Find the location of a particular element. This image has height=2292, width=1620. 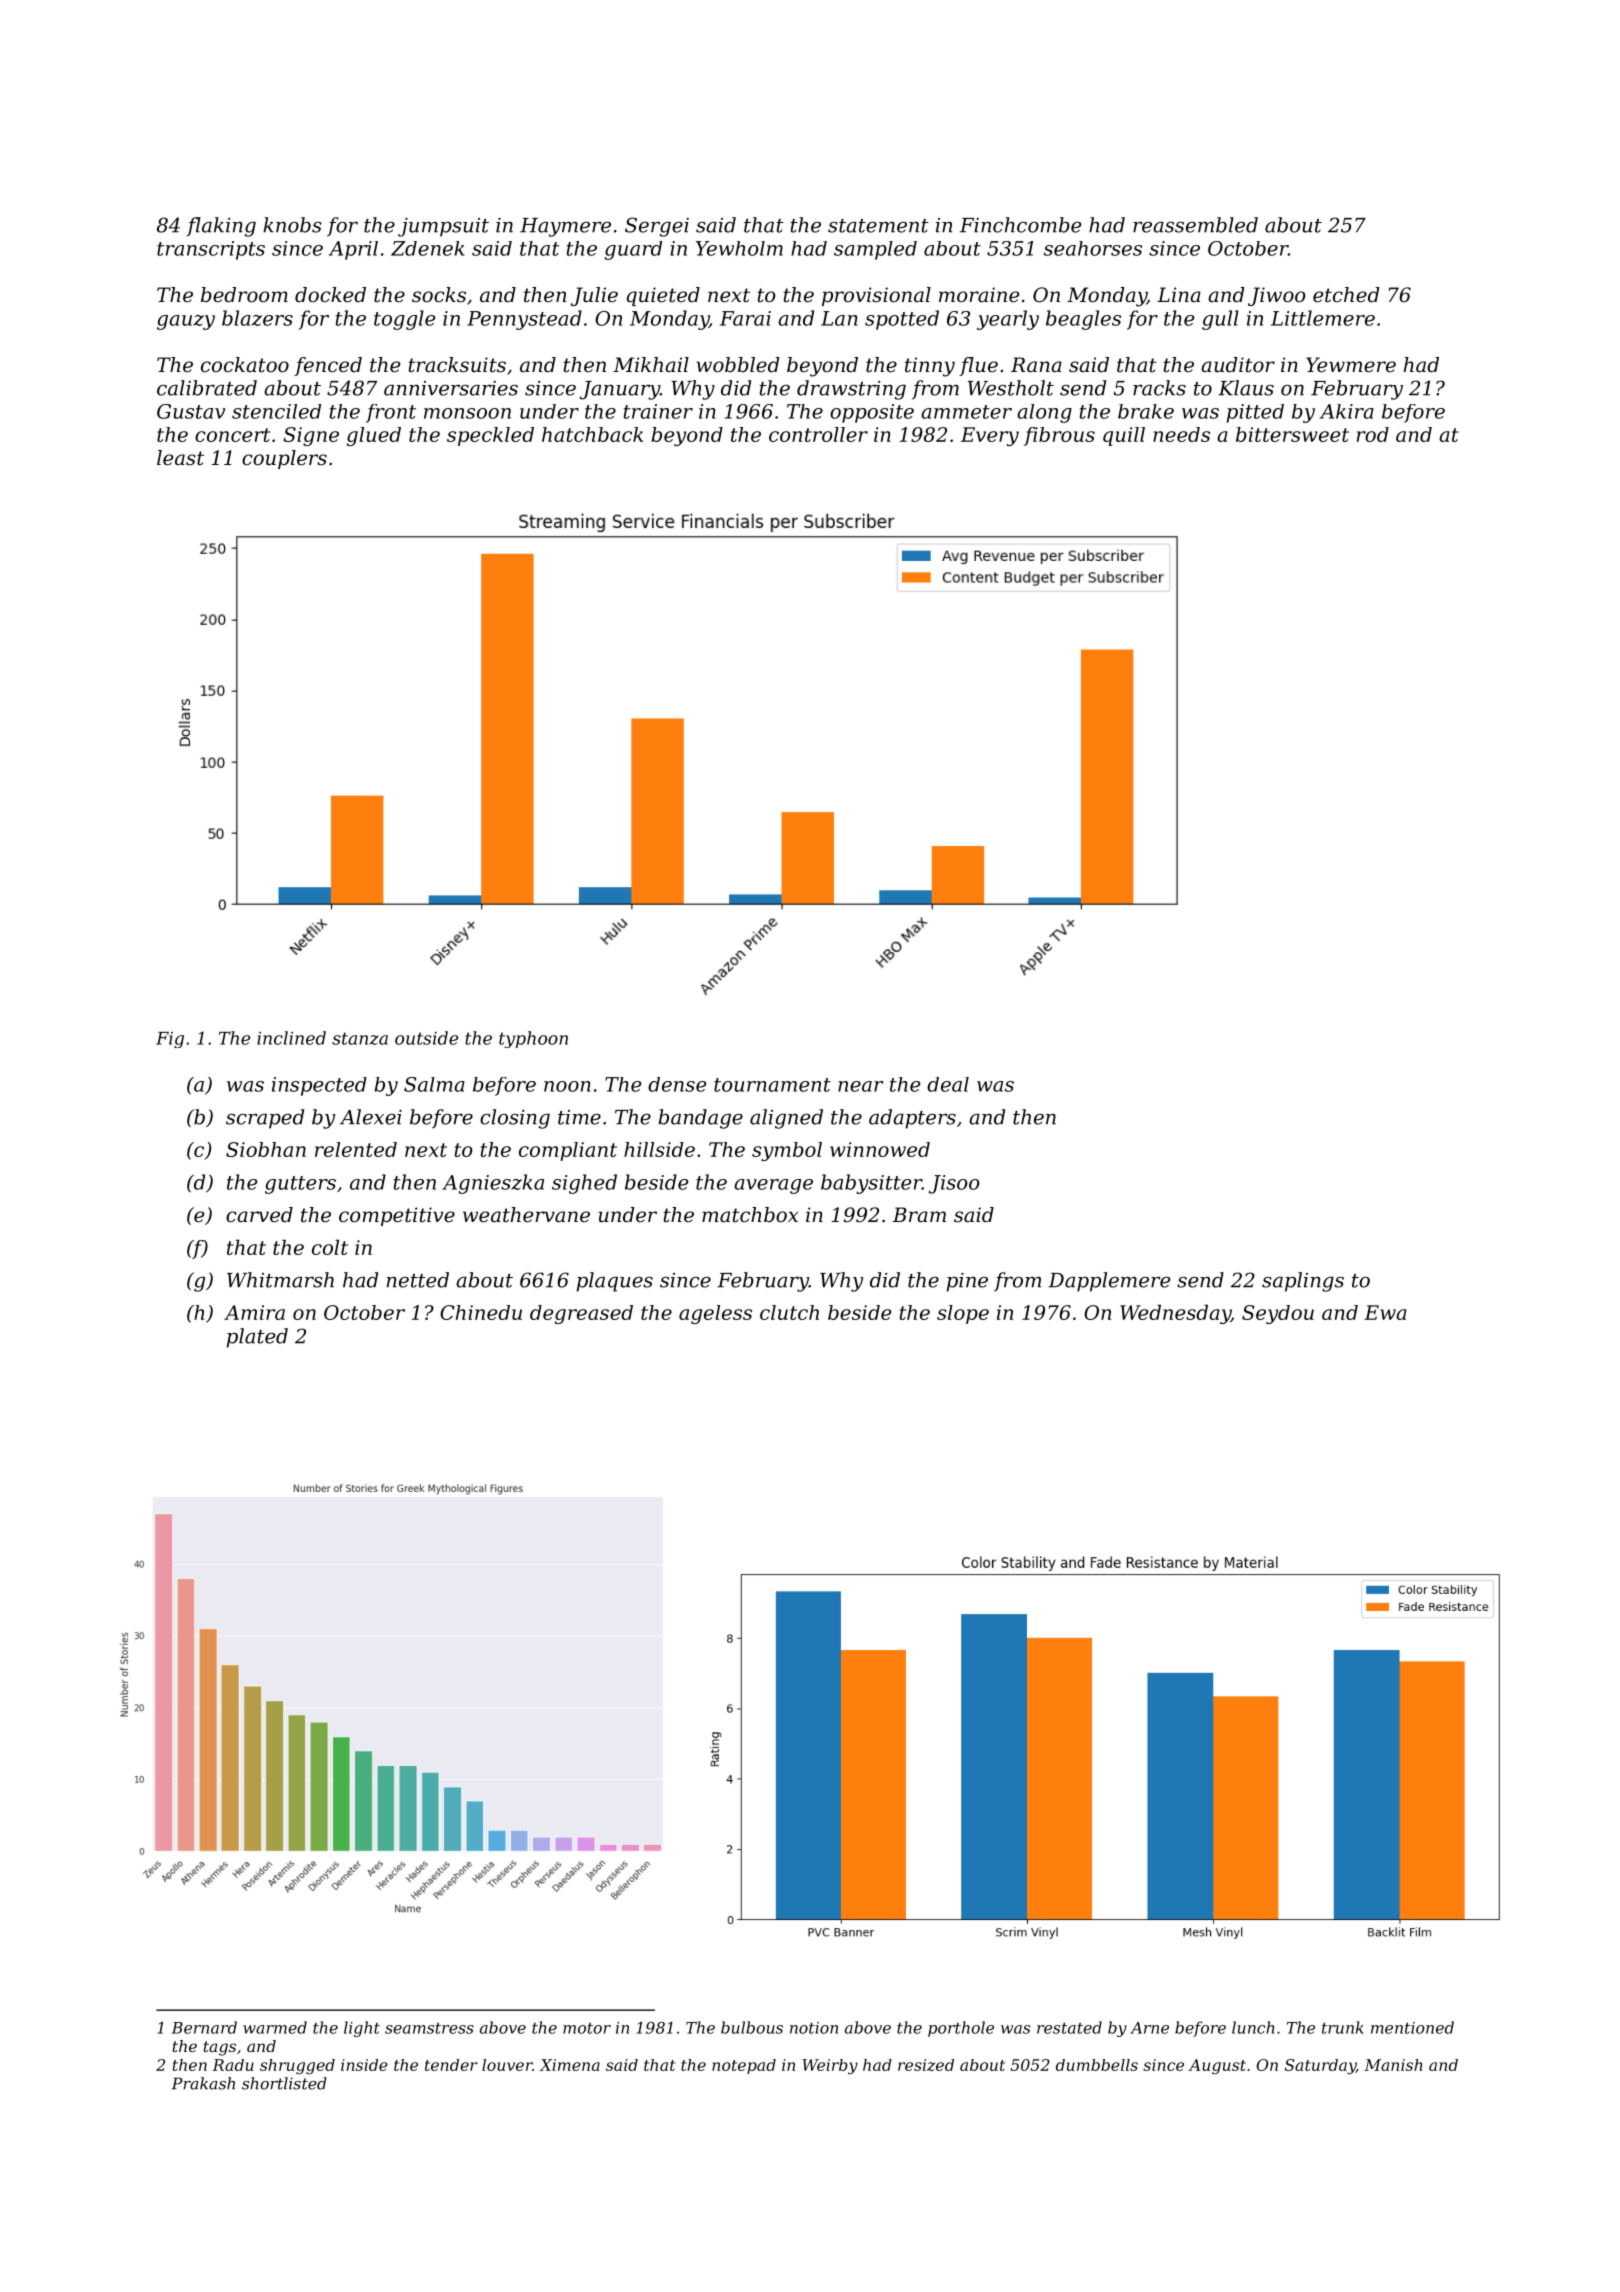

flaking is located at coordinates (221, 227).
